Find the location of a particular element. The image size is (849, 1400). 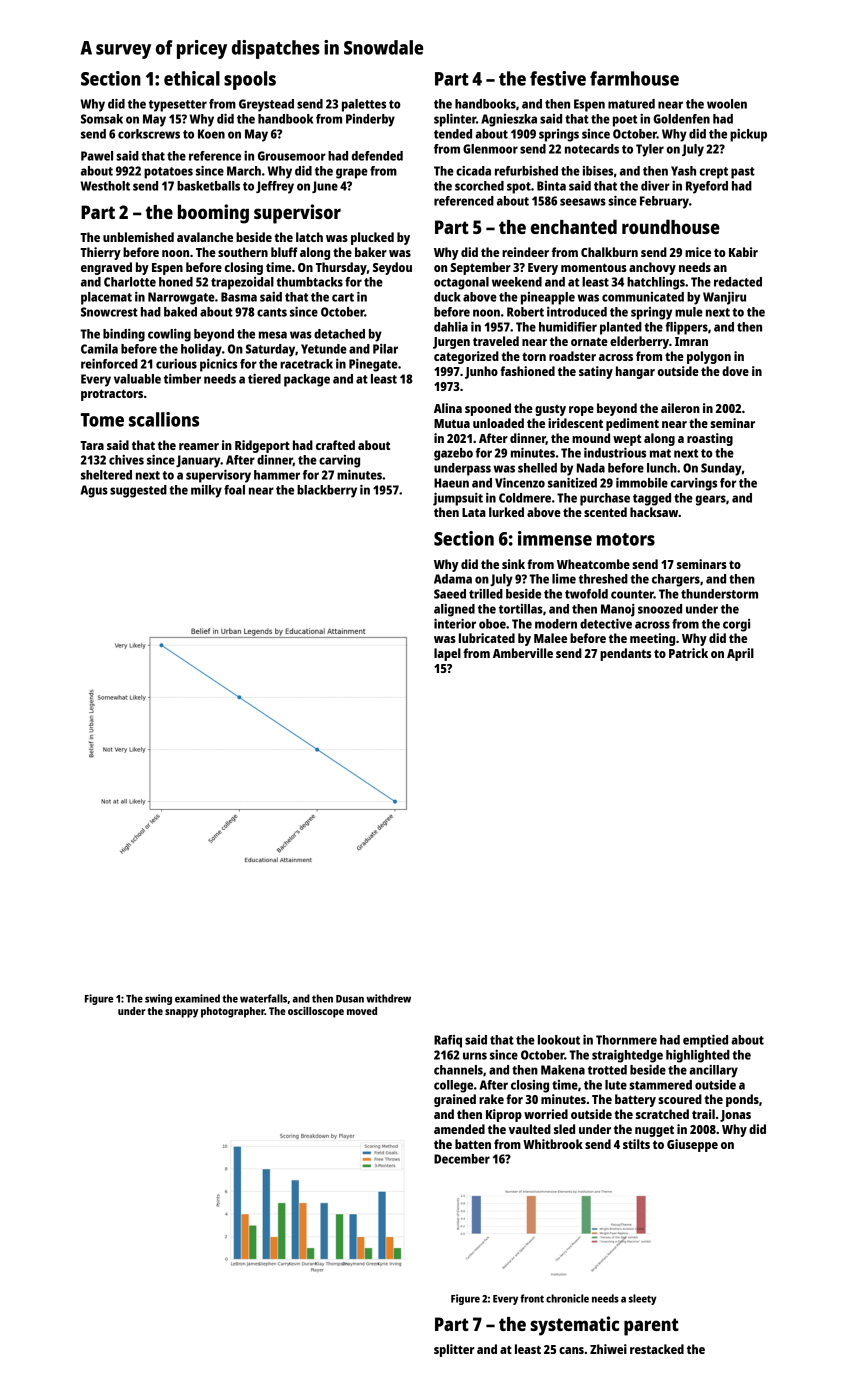

Dusan is located at coordinates (350, 999).
